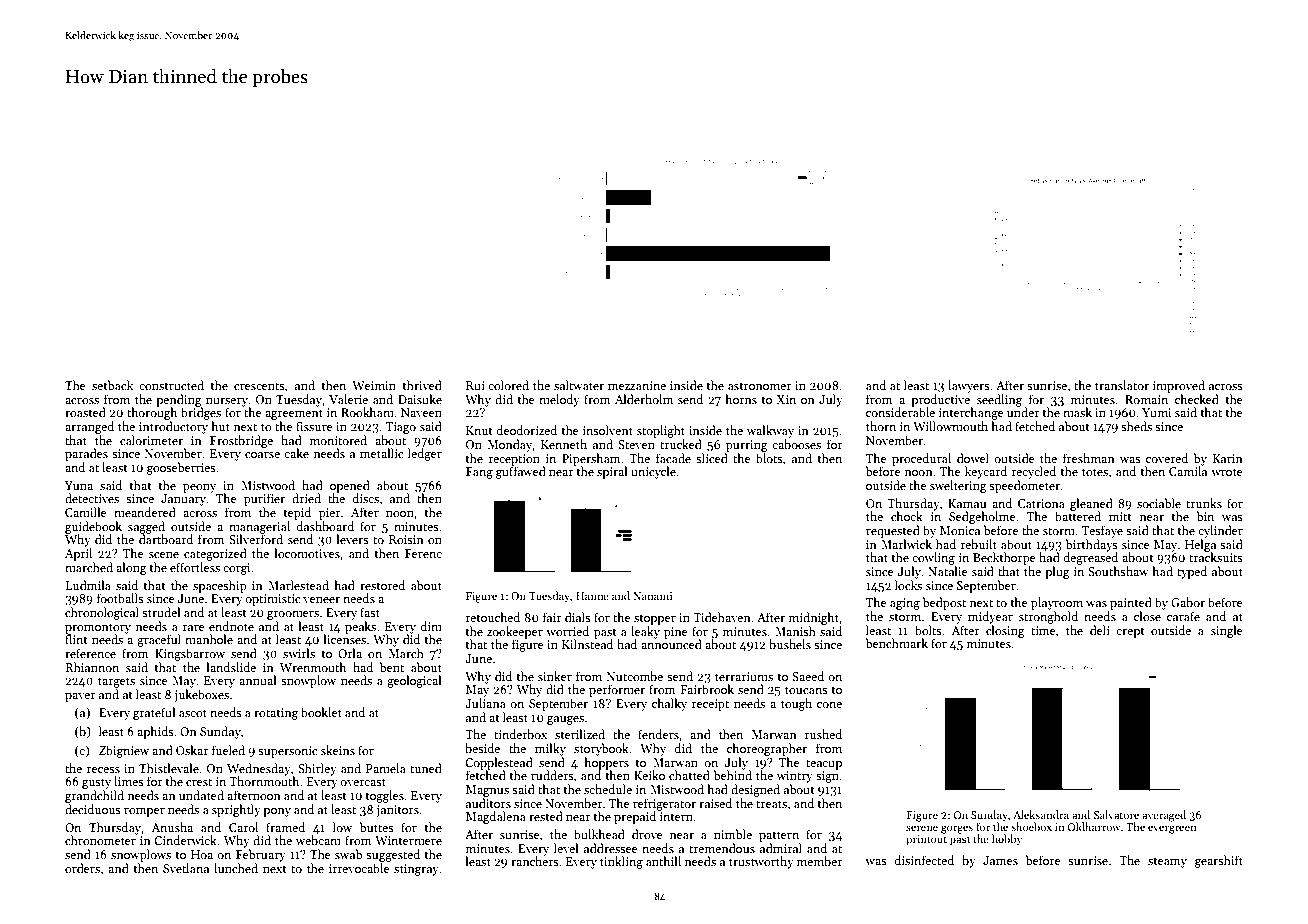  Describe the element at coordinates (259, 386) in the page. I see `crescents` at that location.
